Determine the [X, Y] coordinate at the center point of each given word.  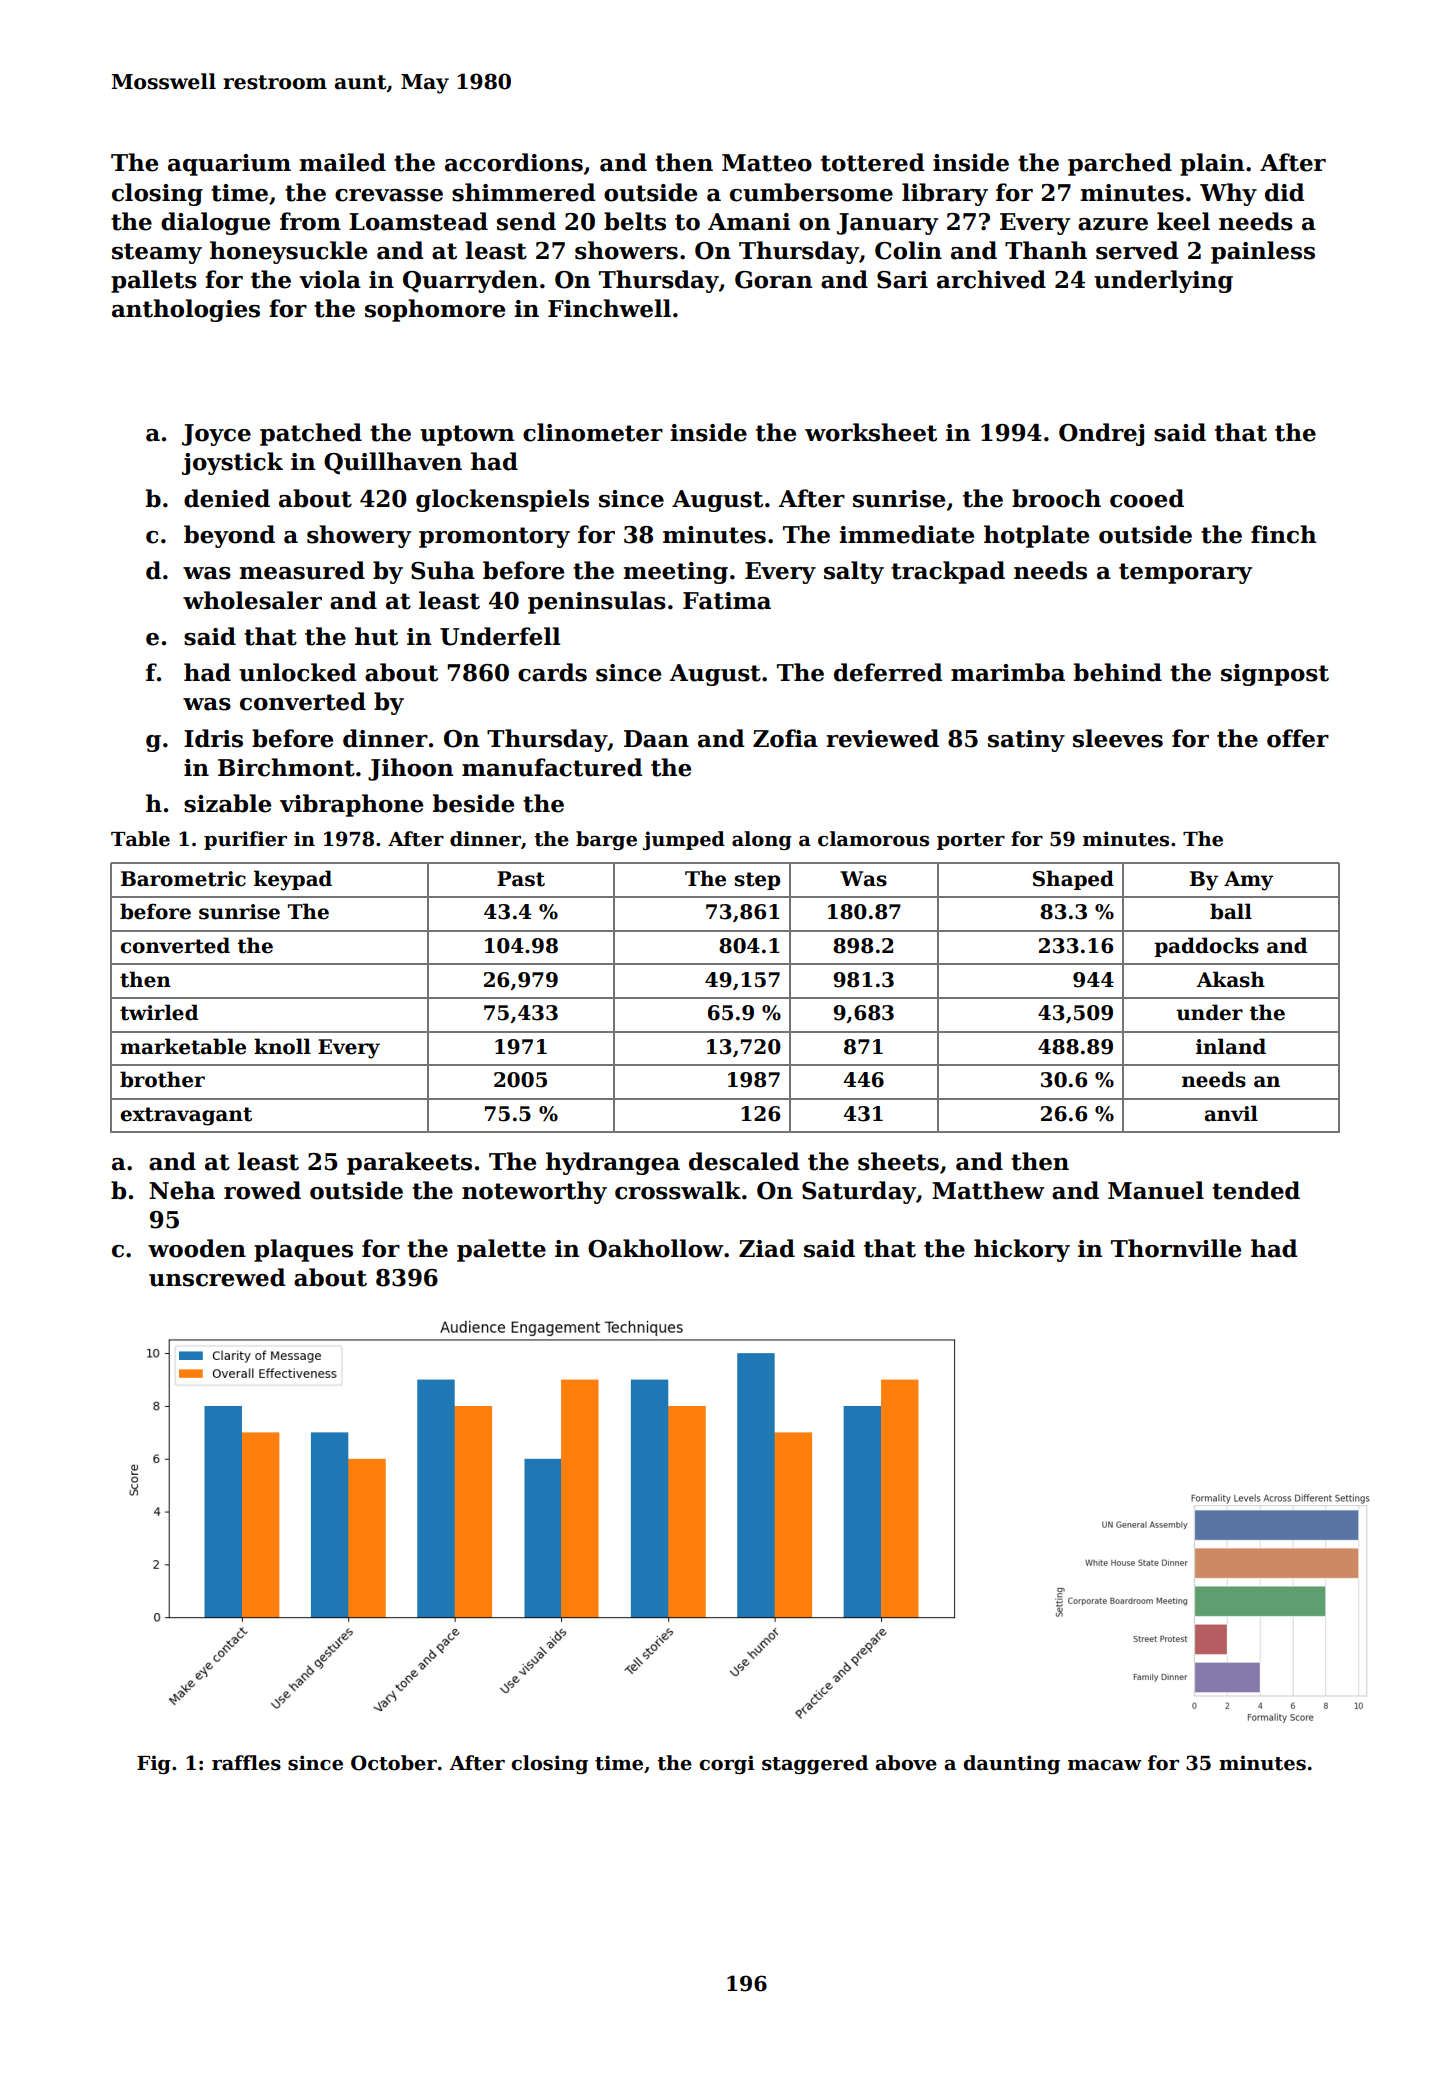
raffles [246, 1763]
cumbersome [811, 192]
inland [1231, 1046]
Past [521, 879]
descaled [744, 1161]
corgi [727, 1764]
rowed [262, 1190]
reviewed [882, 738]
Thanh [1046, 250]
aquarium [229, 165]
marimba [1008, 672]
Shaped [1073, 880]
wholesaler [252, 600]
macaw [1105, 1765]
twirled [159, 1012]
